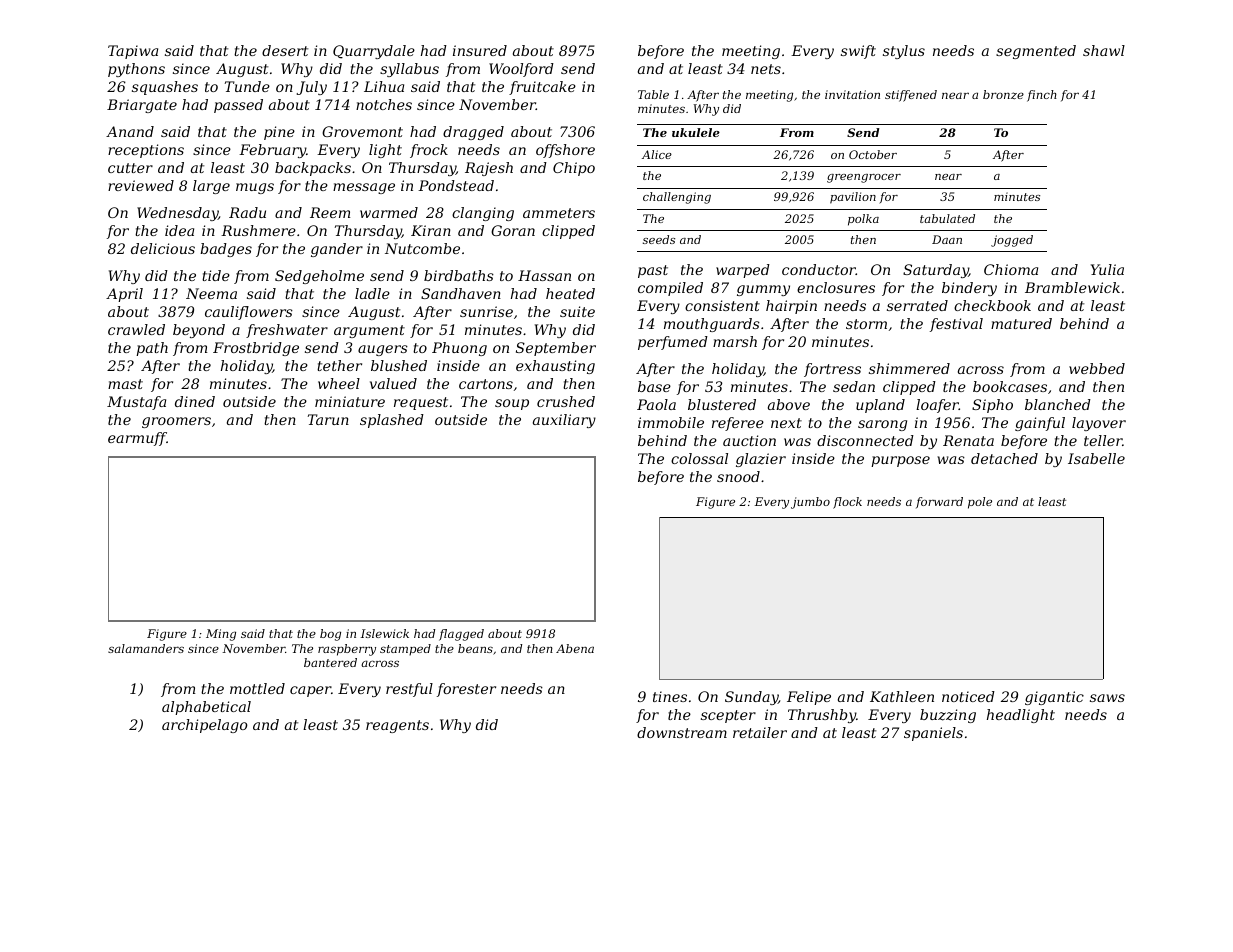 Image resolution: width=1233 pixels, height=952 pixels. I want to click on auxiliary, so click(564, 421).
